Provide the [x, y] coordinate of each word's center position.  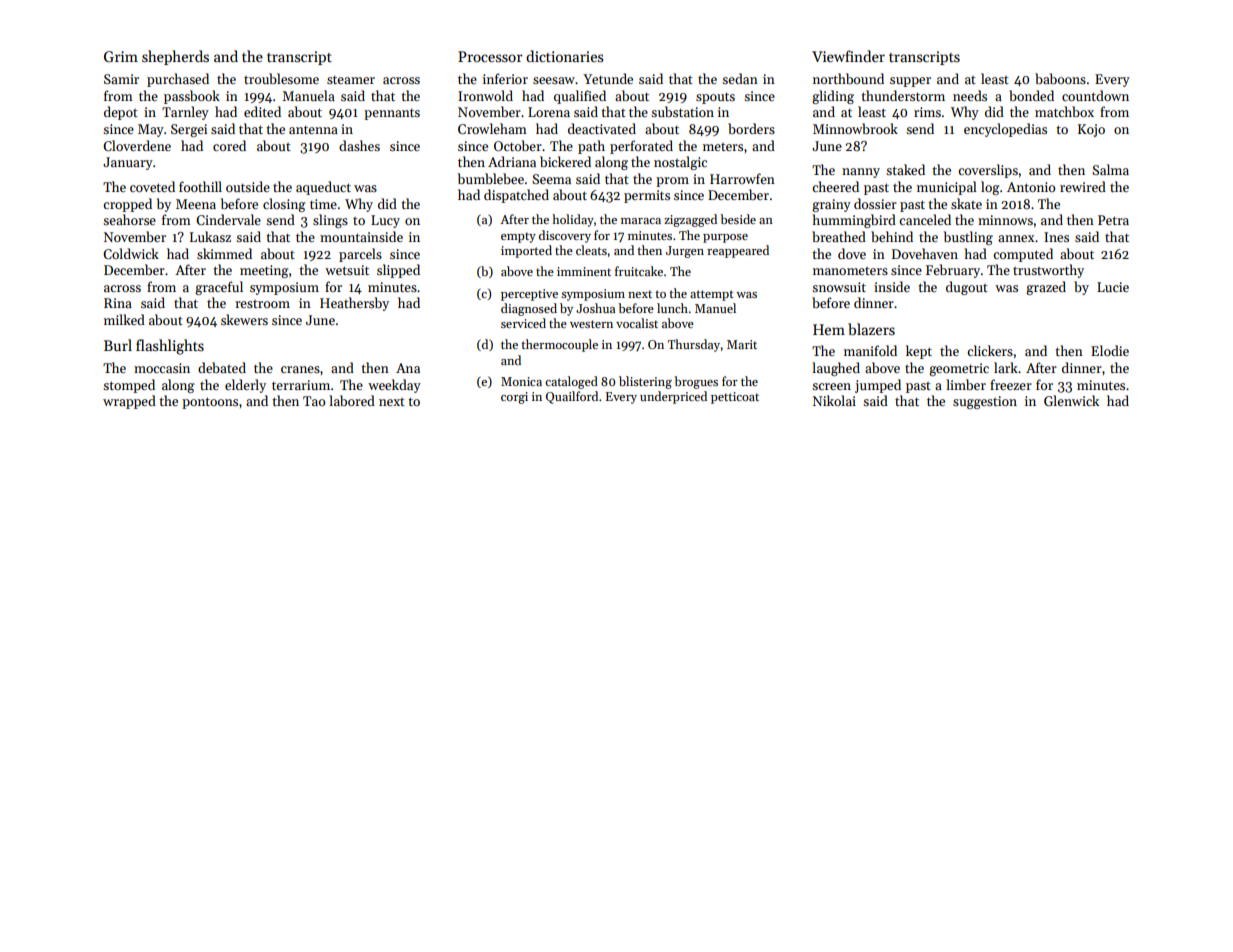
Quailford [572, 397]
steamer [351, 79]
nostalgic [680, 163]
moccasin [162, 368]
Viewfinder [848, 56]
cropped [127, 205]
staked [905, 169]
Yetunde [608, 78]
